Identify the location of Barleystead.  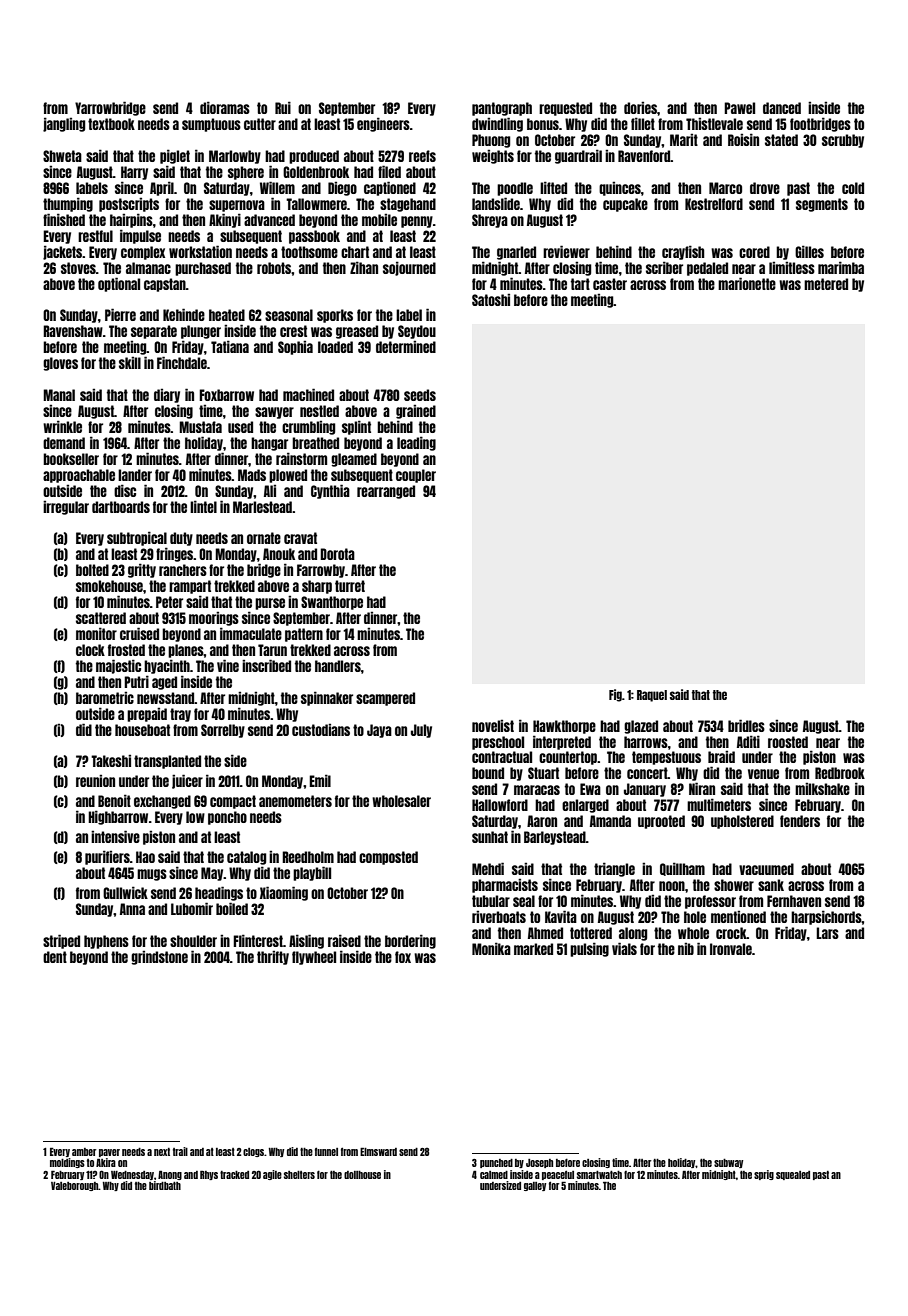
(555, 838).
